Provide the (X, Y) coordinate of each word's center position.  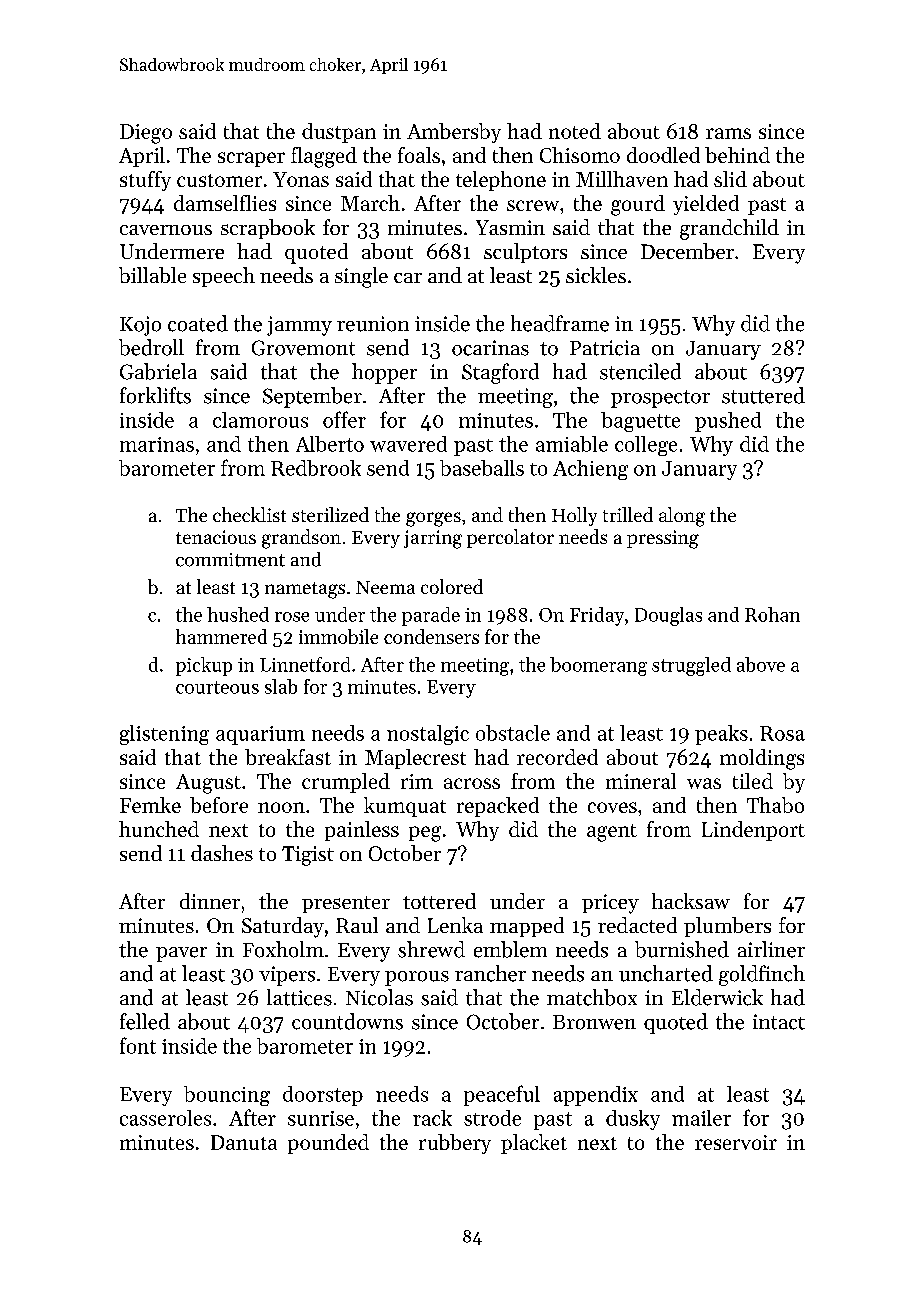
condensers (431, 636)
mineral (641, 781)
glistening (164, 735)
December (687, 251)
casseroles (165, 1118)
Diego (146, 134)
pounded (328, 1144)
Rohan (772, 614)
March (370, 203)
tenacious (216, 537)
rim (417, 781)
